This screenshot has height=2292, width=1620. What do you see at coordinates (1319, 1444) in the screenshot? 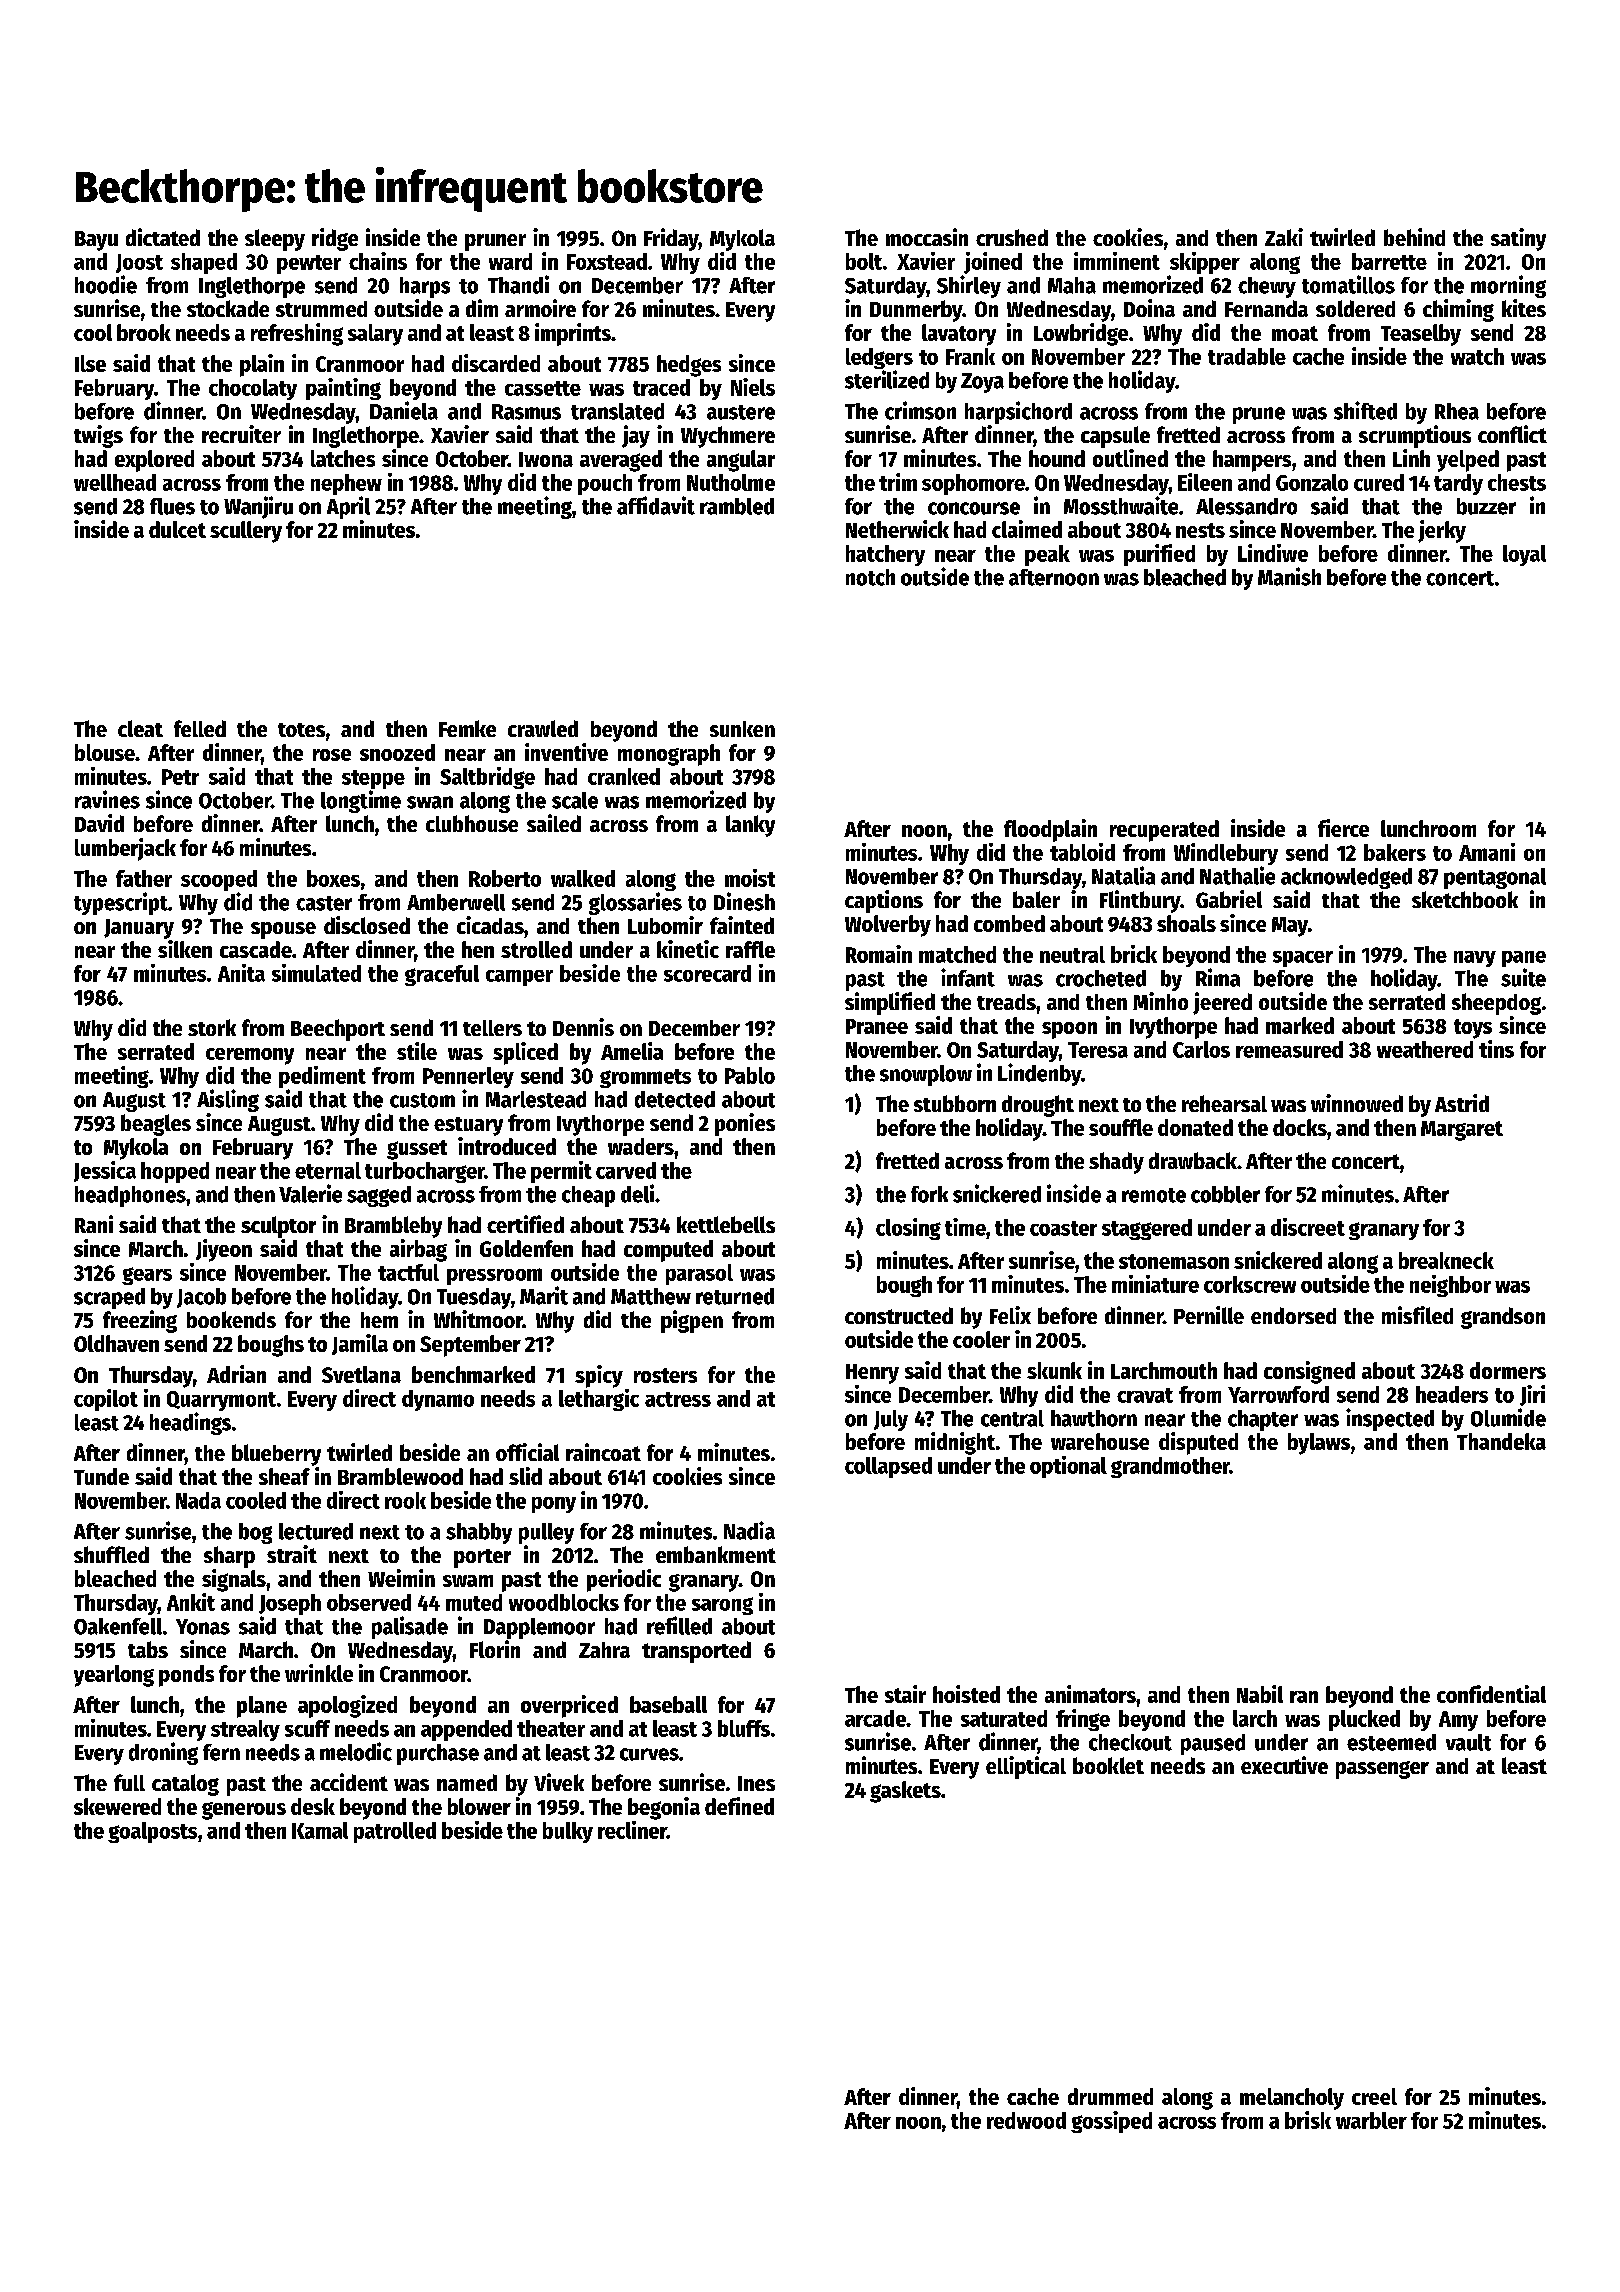
I see `bylaws` at bounding box center [1319, 1444].
